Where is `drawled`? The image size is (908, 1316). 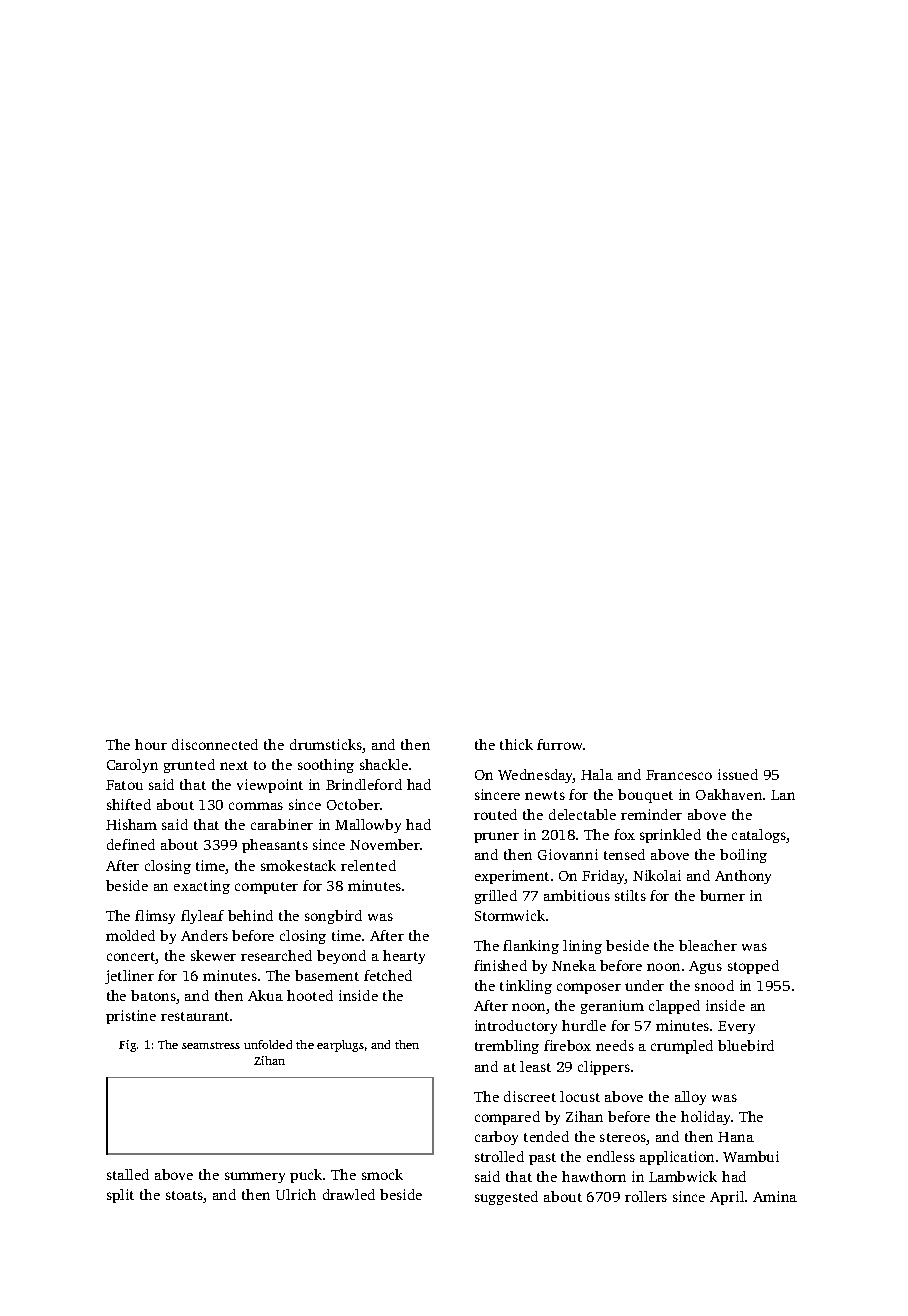
drawled is located at coordinates (349, 1194).
